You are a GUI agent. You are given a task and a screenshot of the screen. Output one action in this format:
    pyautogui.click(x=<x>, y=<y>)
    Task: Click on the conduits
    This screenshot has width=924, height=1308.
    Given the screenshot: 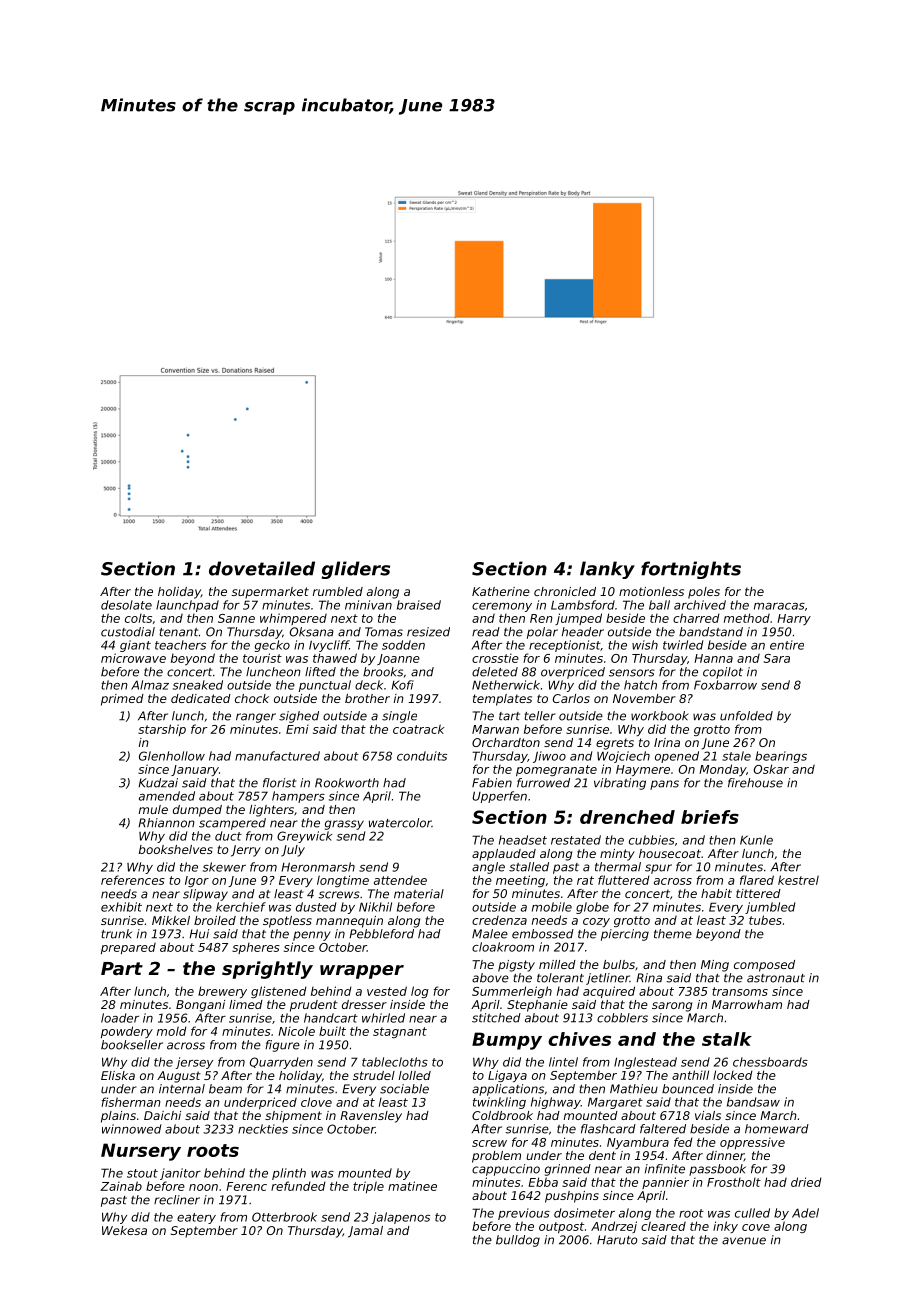 What is the action you would take?
    pyautogui.click(x=422, y=756)
